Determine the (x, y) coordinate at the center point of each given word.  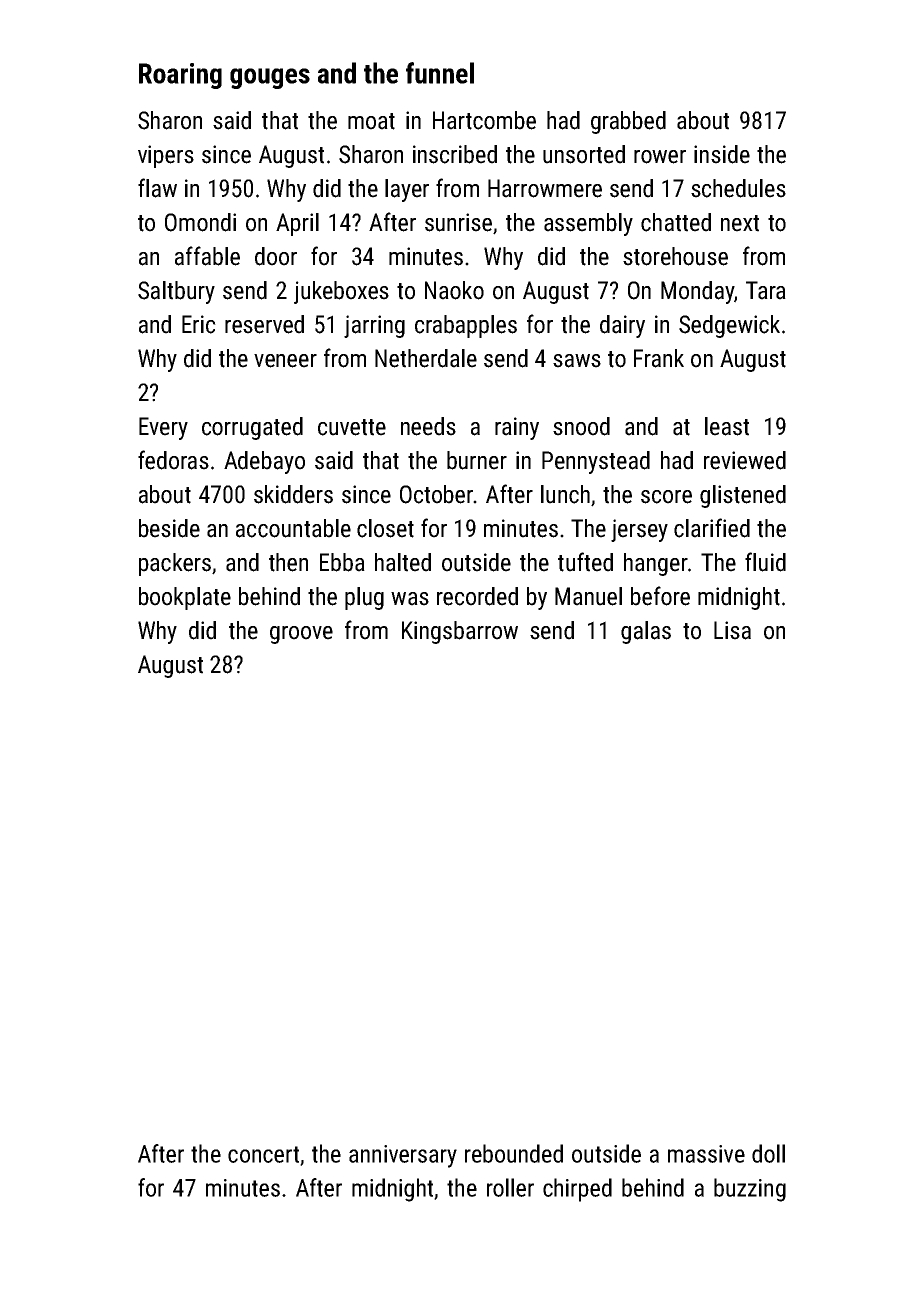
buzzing (750, 1190)
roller (510, 1187)
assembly (588, 224)
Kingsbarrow (460, 632)
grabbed (628, 122)
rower (660, 157)
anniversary (403, 1156)
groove (301, 635)
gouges (270, 78)
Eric (199, 324)
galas (646, 632)
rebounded (514, 1153)
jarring (374, 326)
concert (263, 1154)
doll (768, 1153)
